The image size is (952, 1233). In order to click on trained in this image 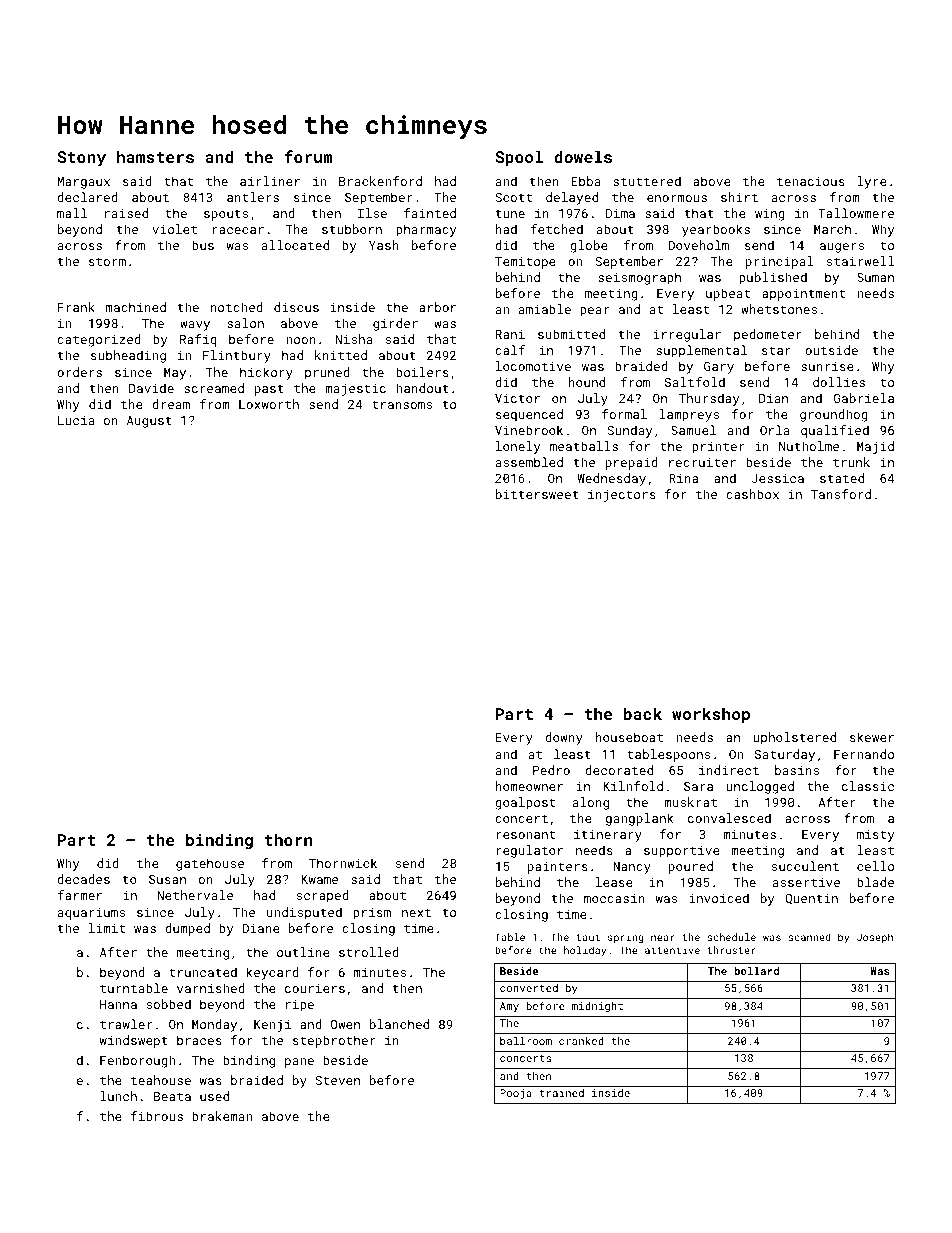, I will do `click(561, 1093)`.
